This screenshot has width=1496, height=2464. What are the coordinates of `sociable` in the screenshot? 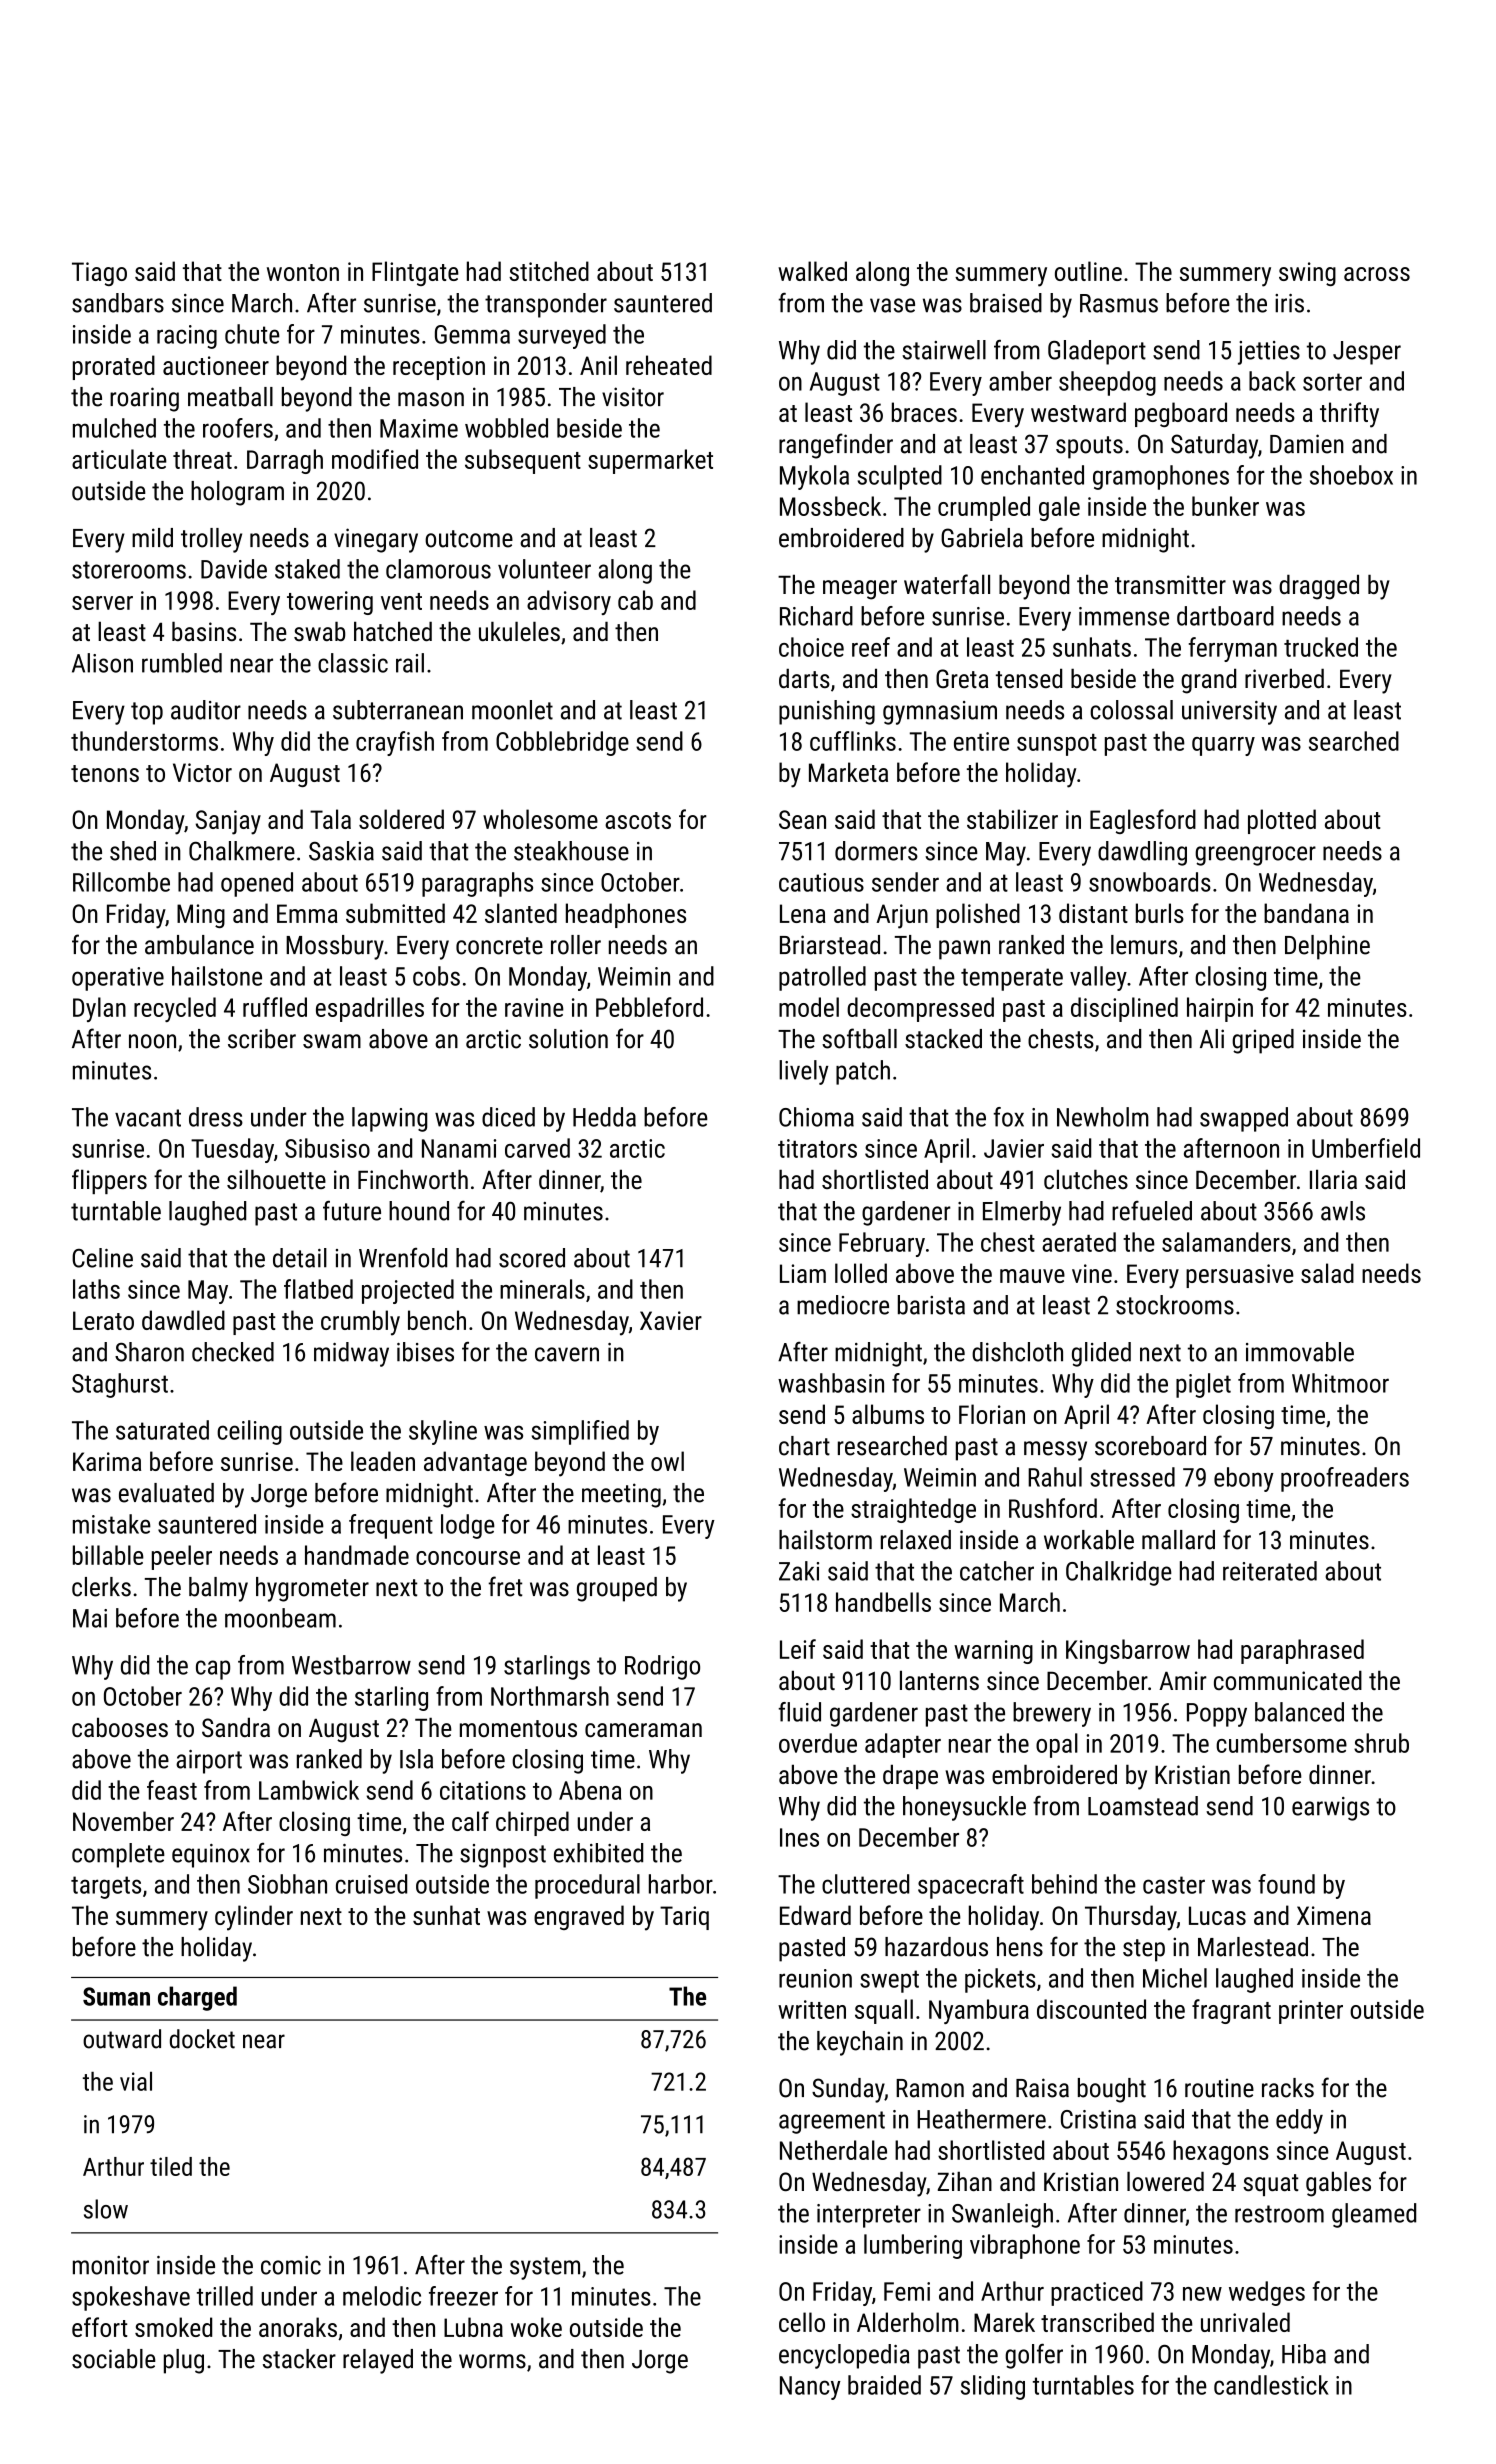 It's located at (114, 2359).
